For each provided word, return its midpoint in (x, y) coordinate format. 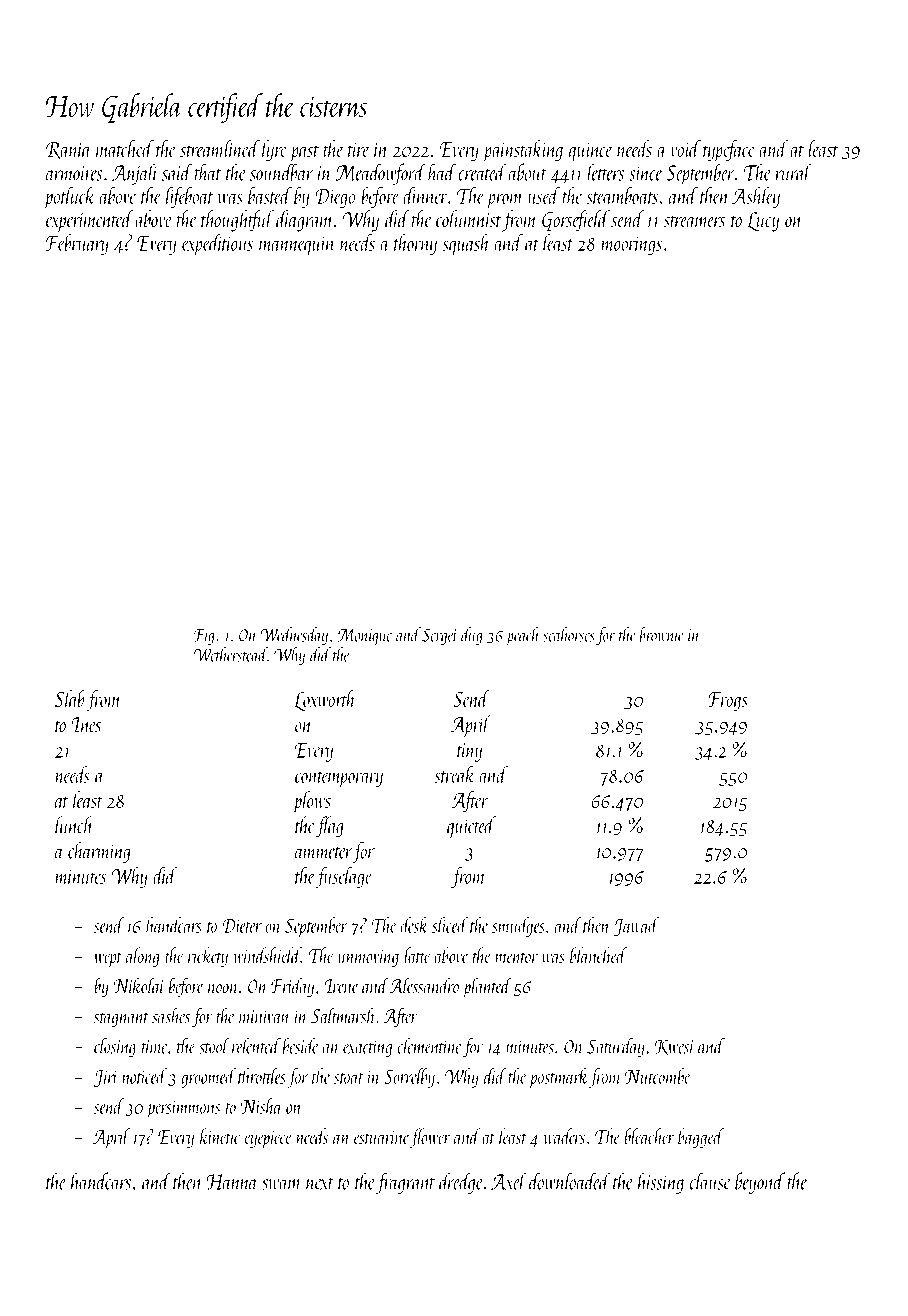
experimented (90, 221)
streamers (695, 222)
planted (487, 987)
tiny (469, 752)
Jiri (106, 1079)
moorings (631, 245)
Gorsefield (576, 221)
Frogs (728, 701)
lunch (74, 825)
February (77, 244)
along (143, 957)
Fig (204, 636)
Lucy (764, 222)
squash (466, 245)
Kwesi (674, 1047)
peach (523, 636)
